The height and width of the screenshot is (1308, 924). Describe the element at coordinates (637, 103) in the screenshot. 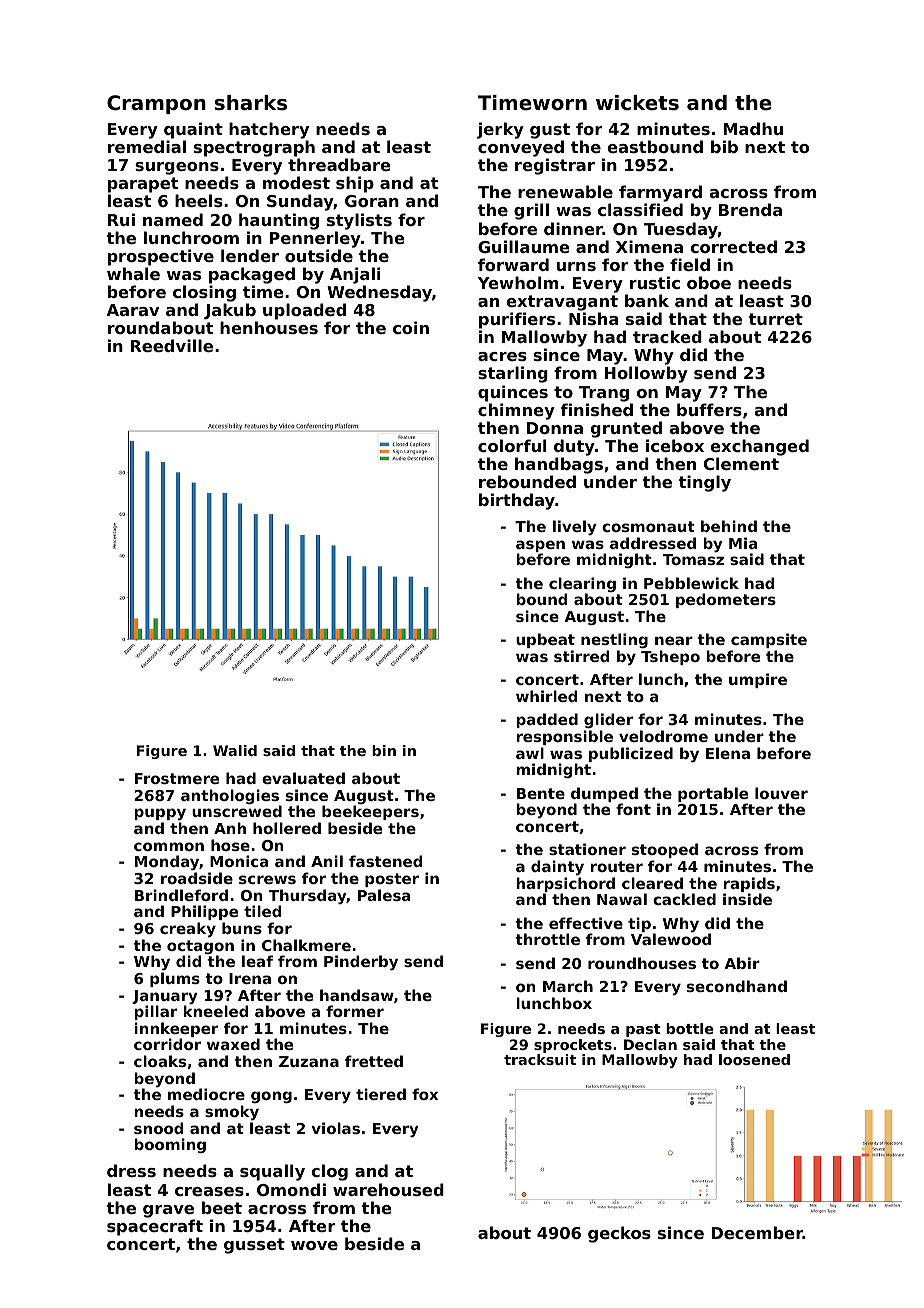

I see `wickets` at that location.
